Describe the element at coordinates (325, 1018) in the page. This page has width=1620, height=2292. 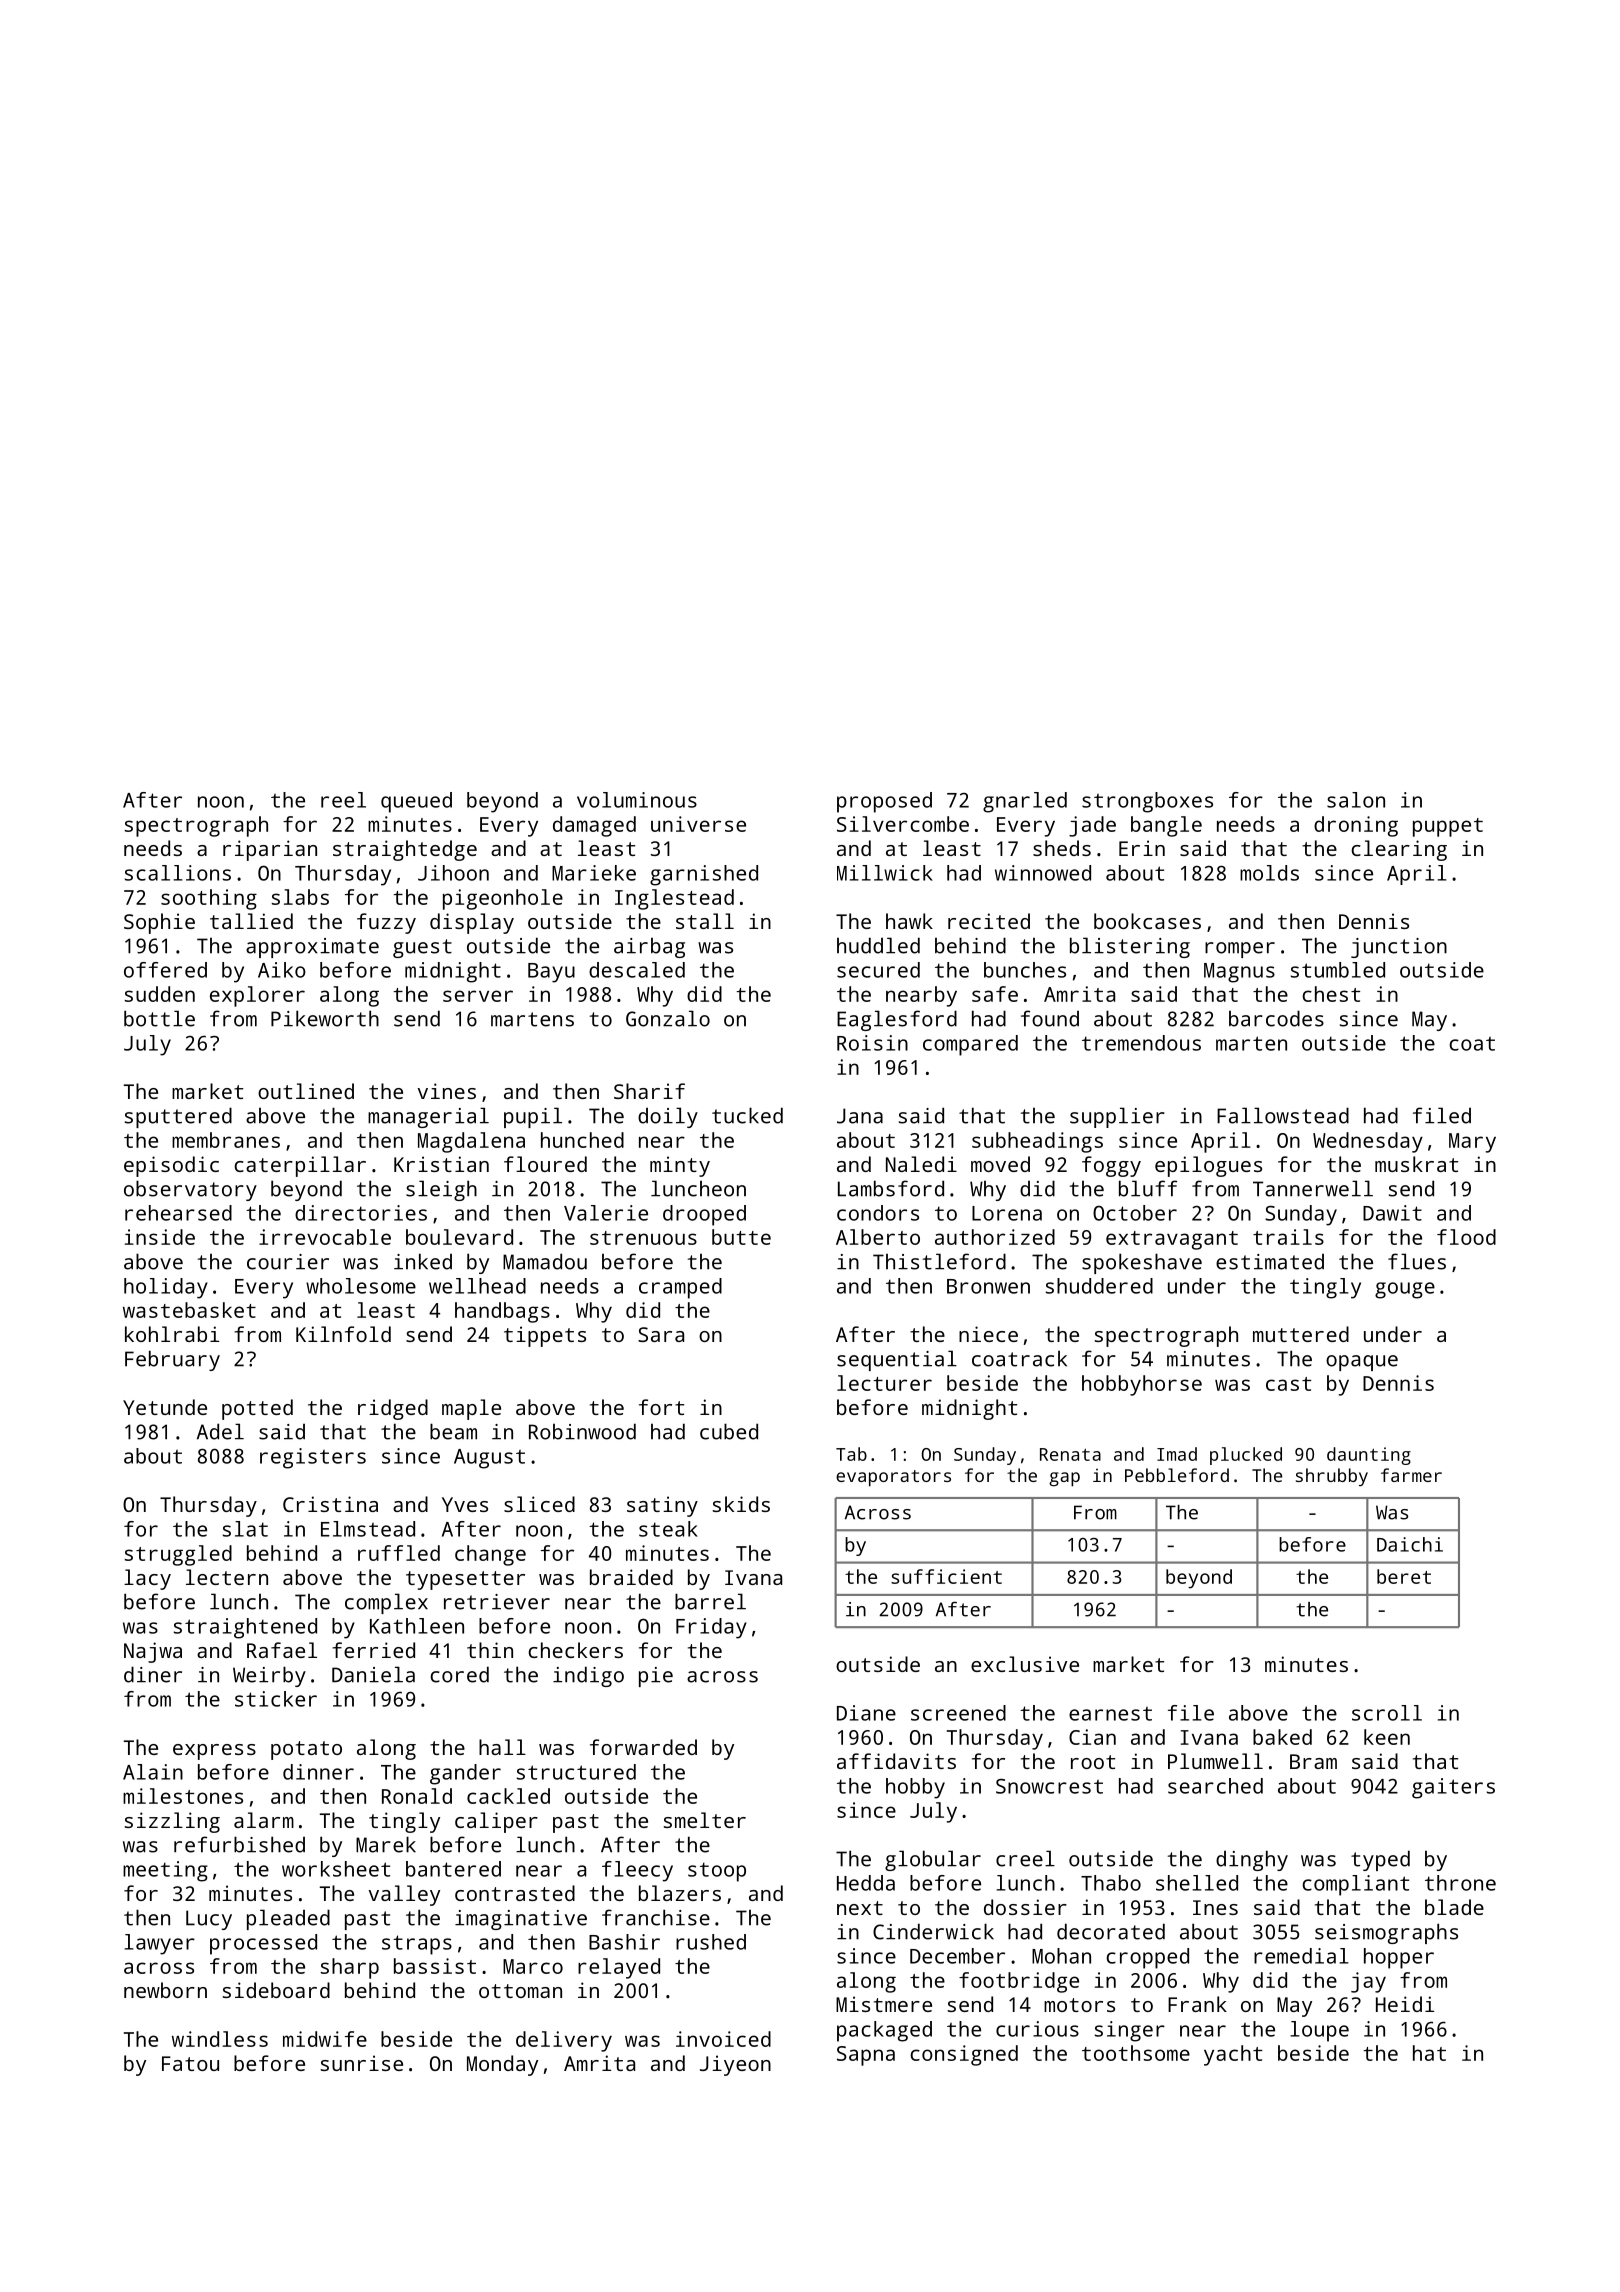
I see `Pikeworth` at that location.
